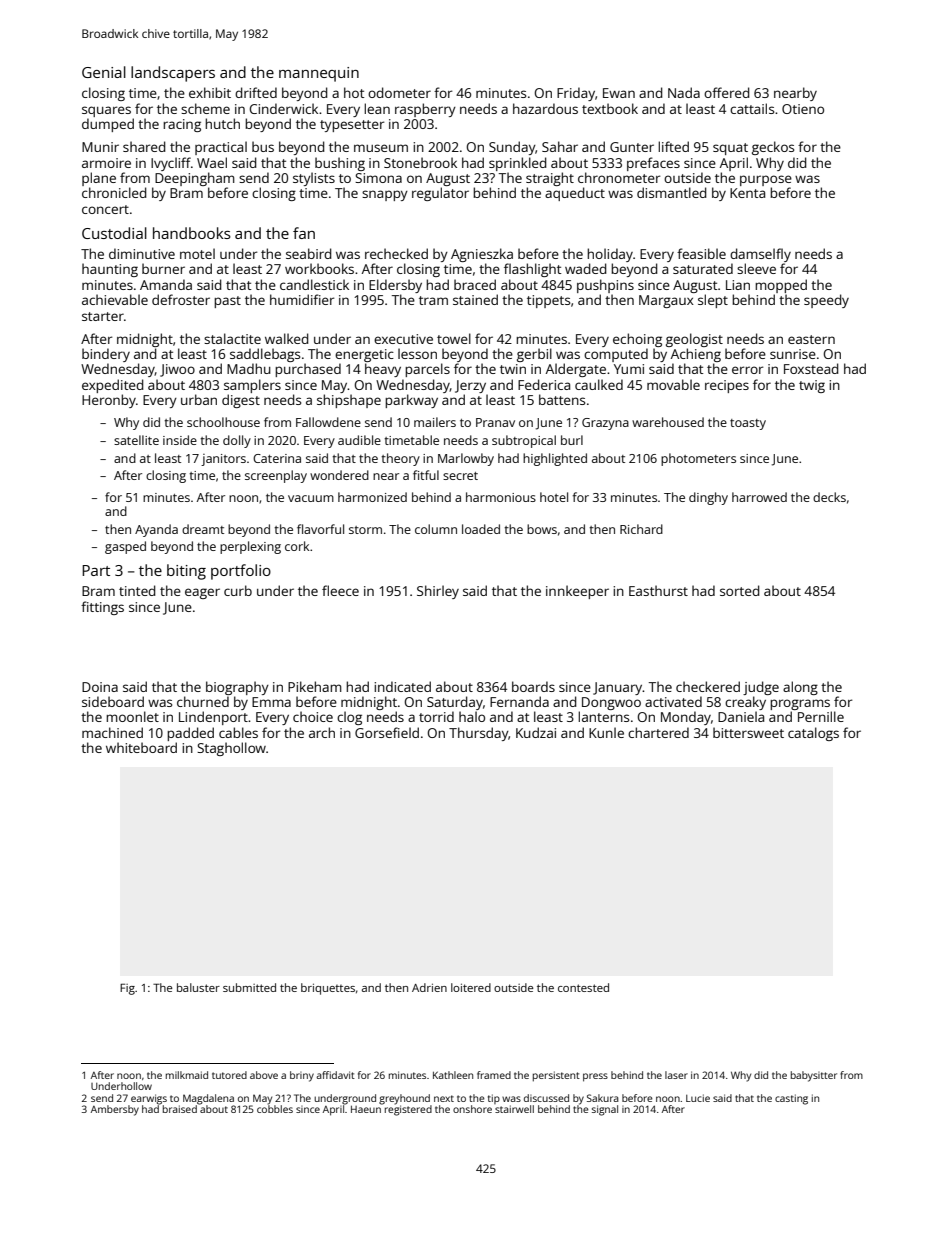 Image resolution: width=952 pixels, height=1233 pixels. I want to click on Staghollow, so click(231, 749).
